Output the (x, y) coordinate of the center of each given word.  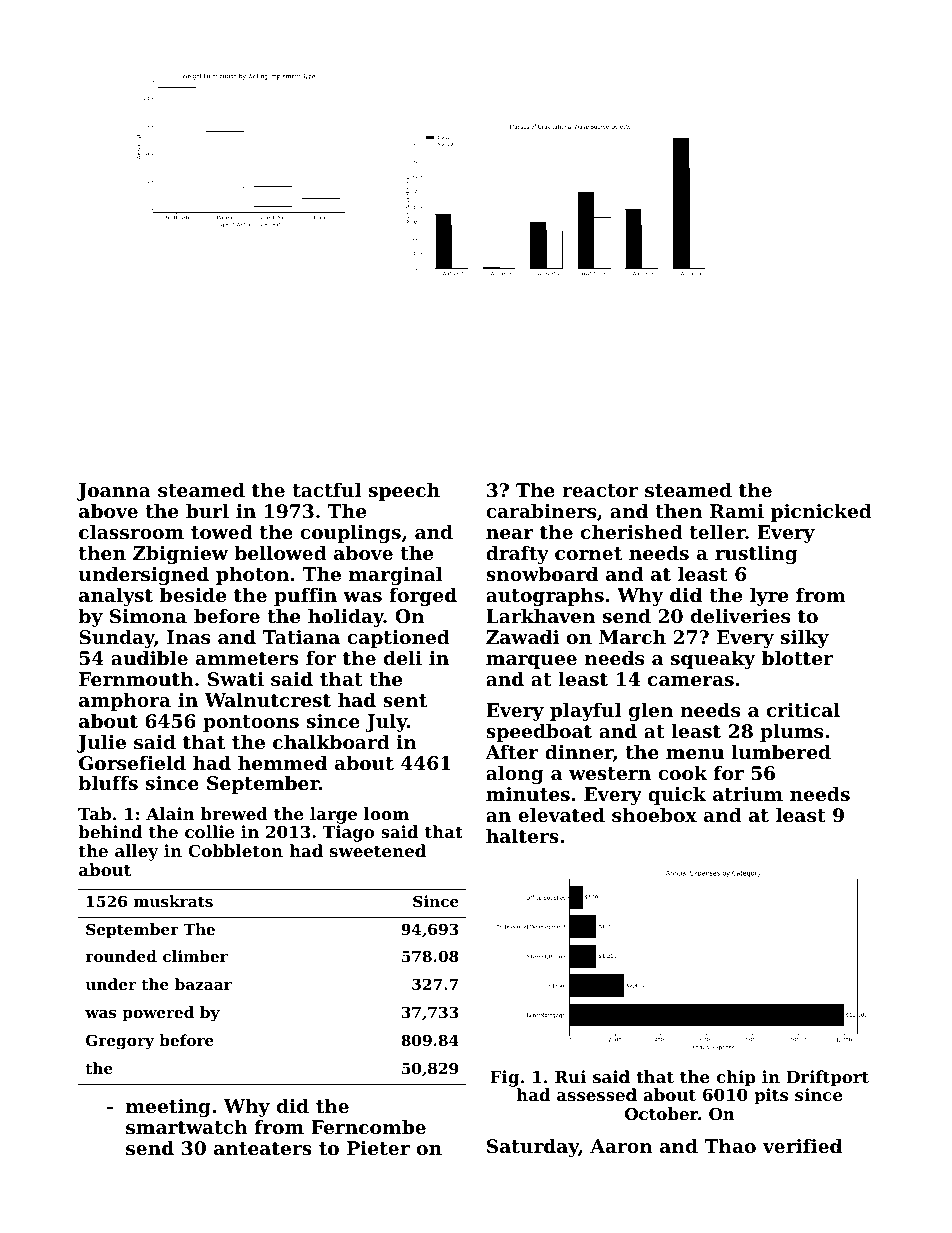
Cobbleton (235, 850)
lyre (769, 597)
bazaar (203, 984)
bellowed (280, 553)
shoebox (654, 815)
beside (193, 595)
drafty (517, 555)
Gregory (120, 1042)
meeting (168, 1108)
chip (736, 1078)
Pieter (378, 1148)
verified (802, 1146)
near (510, 534)
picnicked (821, 513)
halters (522, 836)
